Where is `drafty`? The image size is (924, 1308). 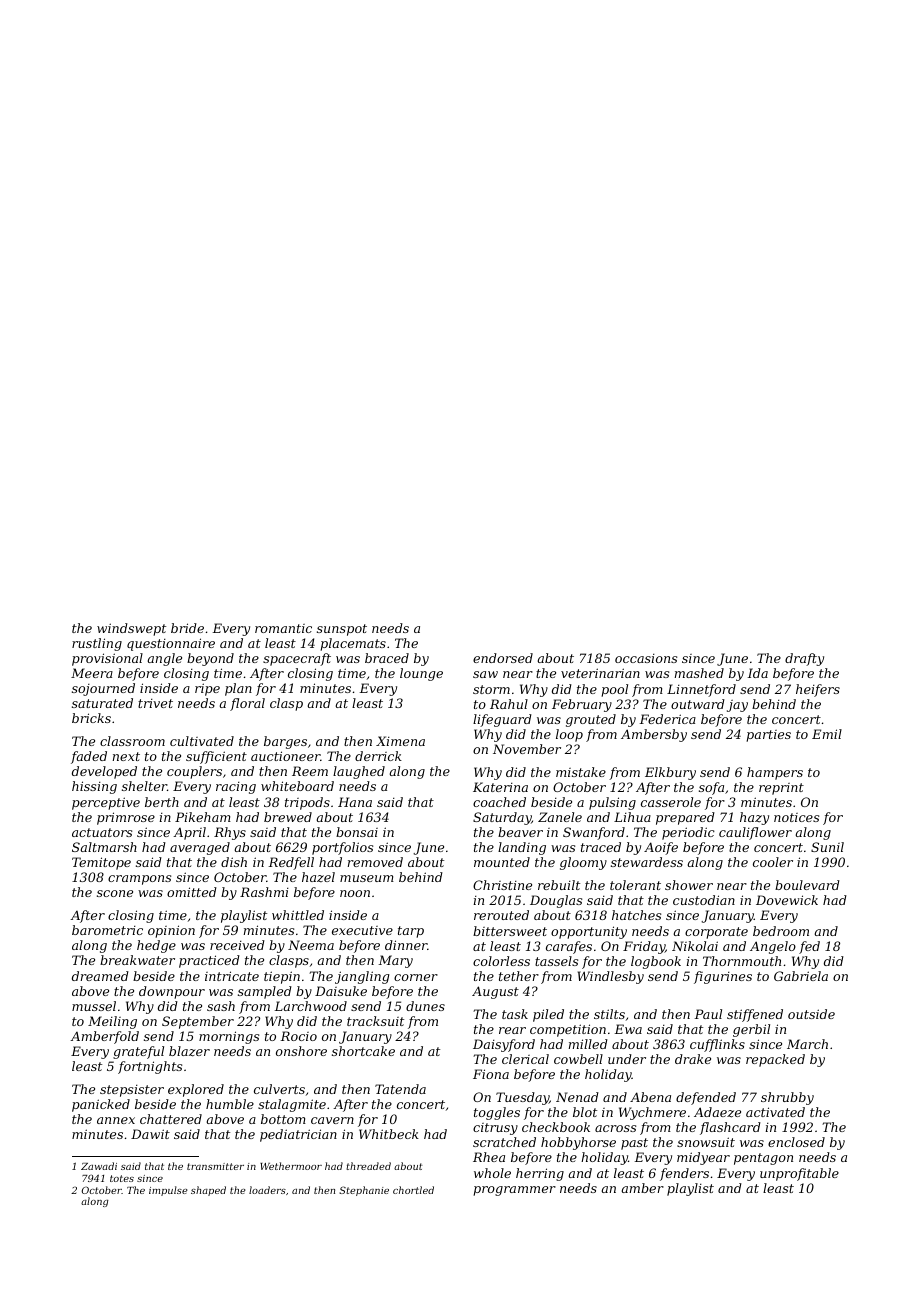
drafty is located at coordinates (804, 659).
